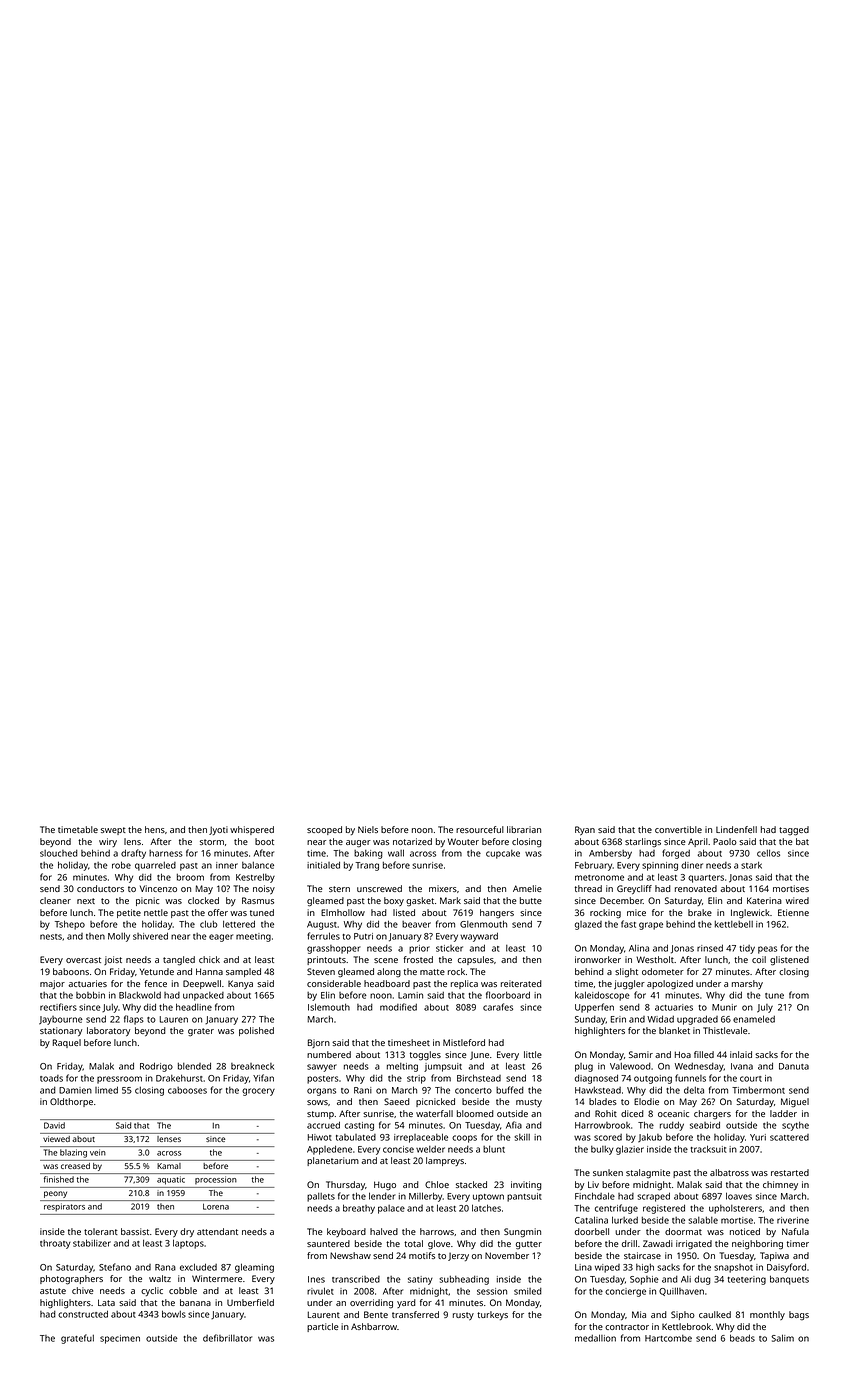  What do you see at coordinates (416, 924) in the page?
I see `beaver` at bounding box center [416, 924].
